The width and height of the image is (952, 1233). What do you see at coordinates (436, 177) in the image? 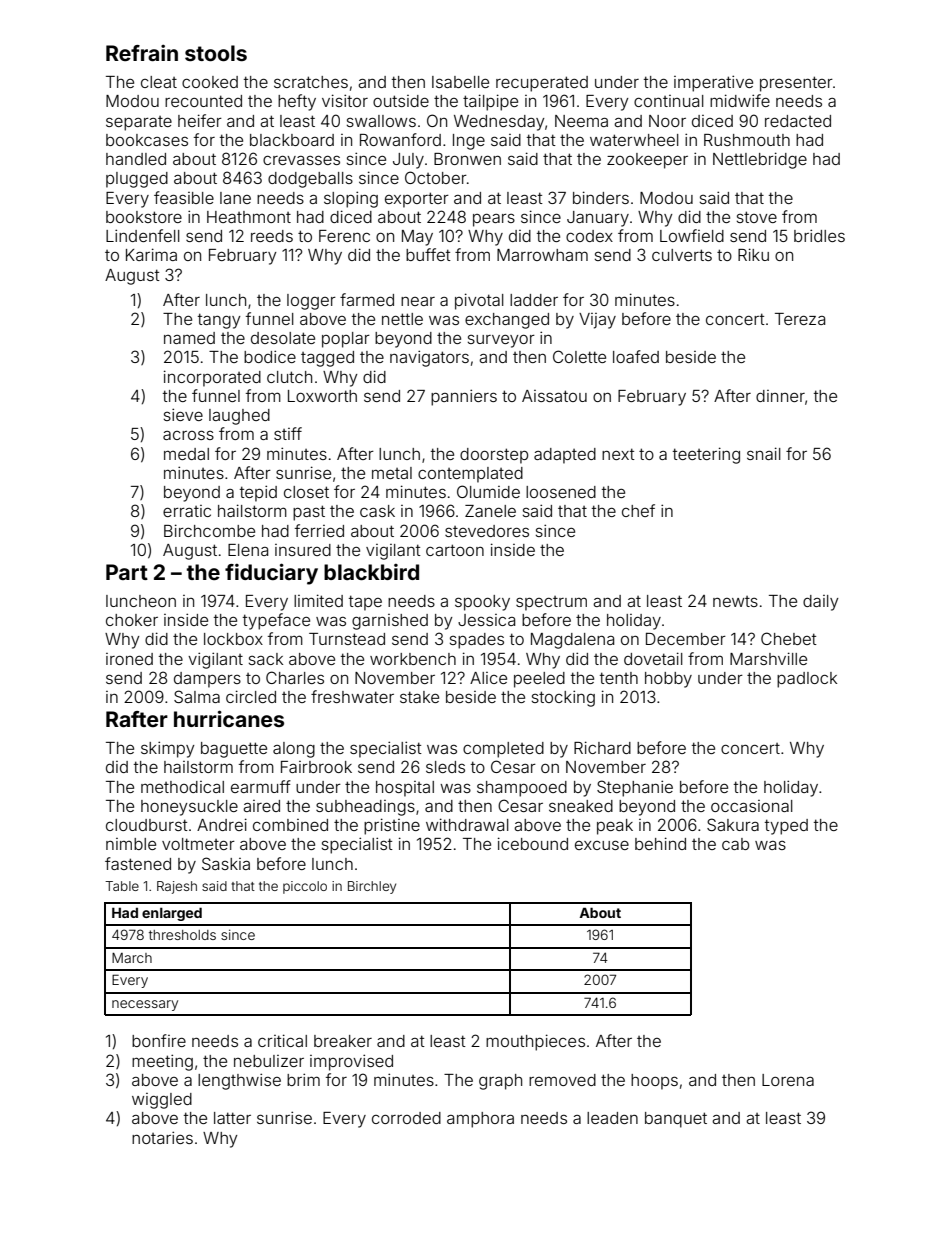
I see `October` at bounding box center [436, 177].
